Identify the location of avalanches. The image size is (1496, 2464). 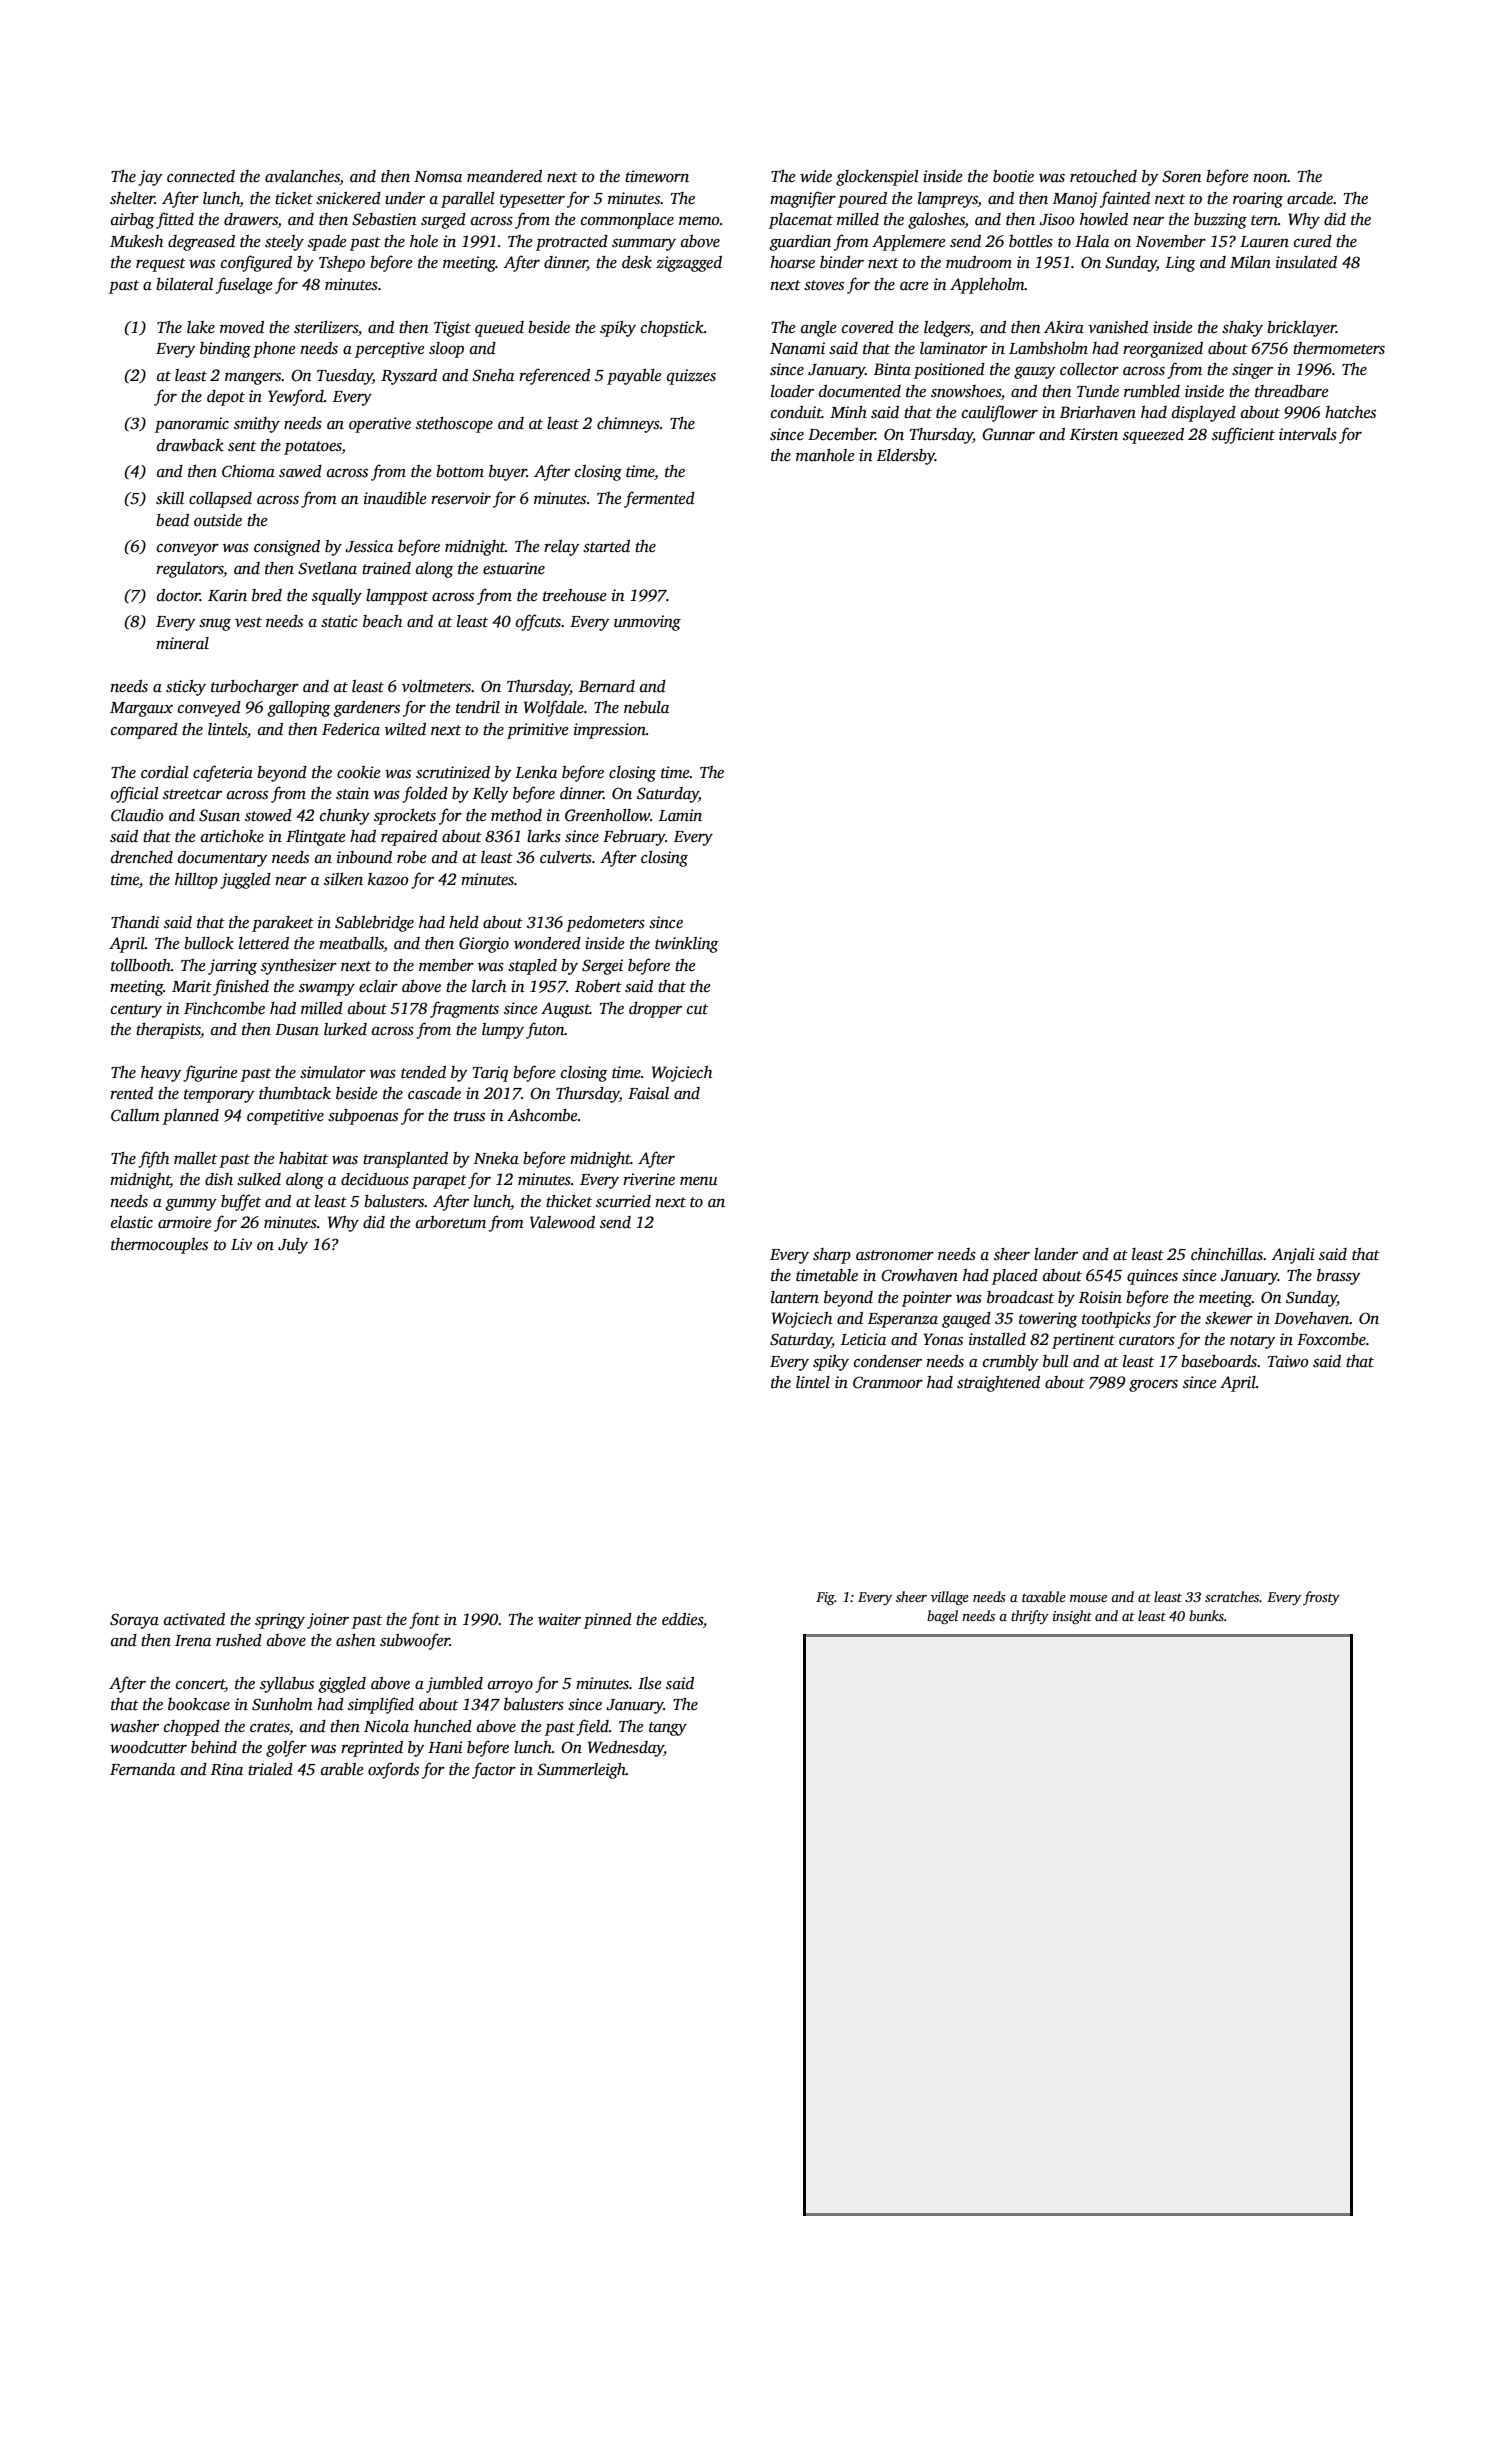
(302, 177).
